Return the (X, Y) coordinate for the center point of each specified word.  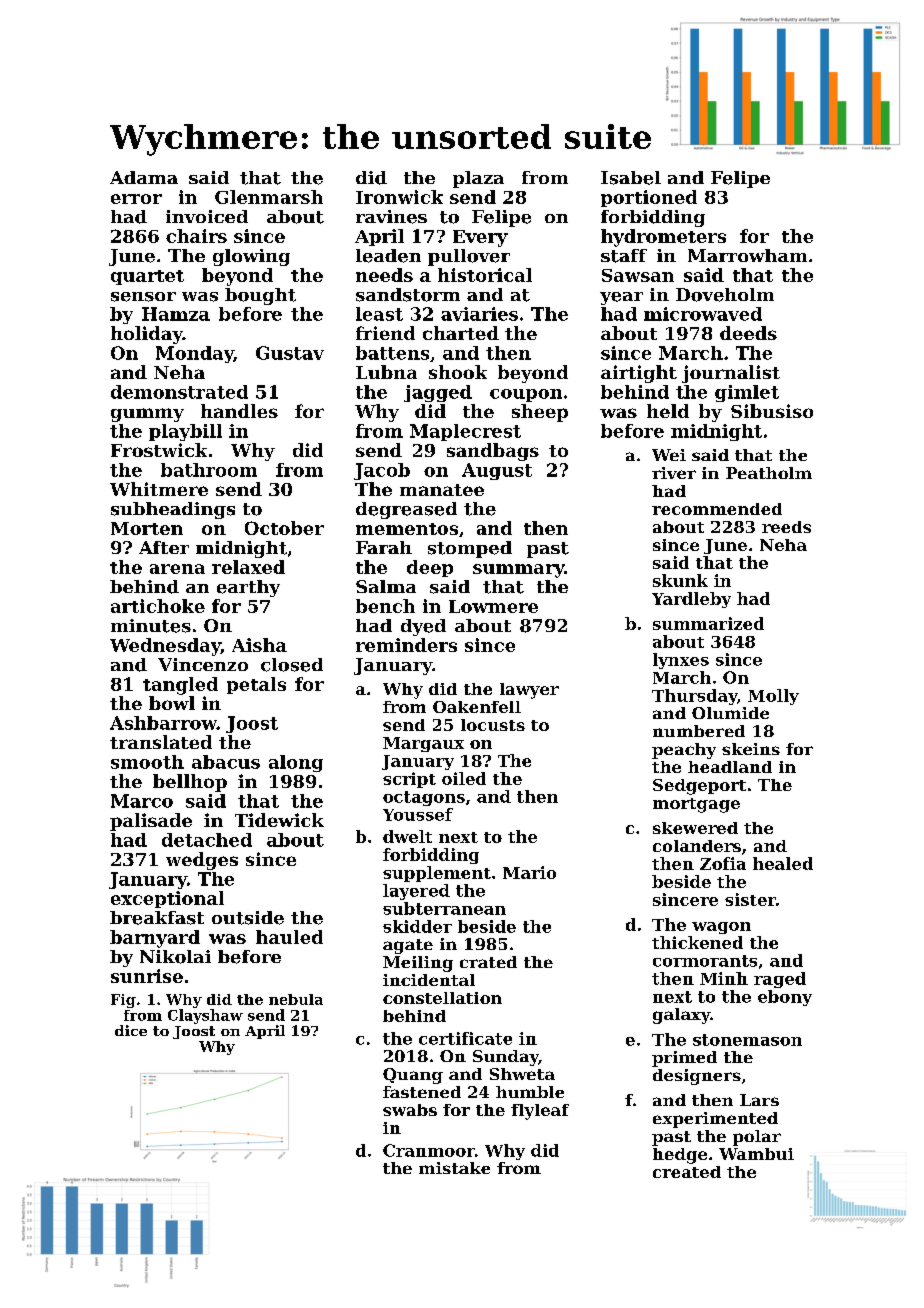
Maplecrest (465, 432)
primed (684, 1059)
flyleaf (540, 1112)
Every (480, 238)
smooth (147, 762)
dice (131, 1030)
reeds (786, 527)
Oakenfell (477, 707)
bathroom (209, 470)
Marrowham (747, 255)
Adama (144, 177)
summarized (708, 623)
